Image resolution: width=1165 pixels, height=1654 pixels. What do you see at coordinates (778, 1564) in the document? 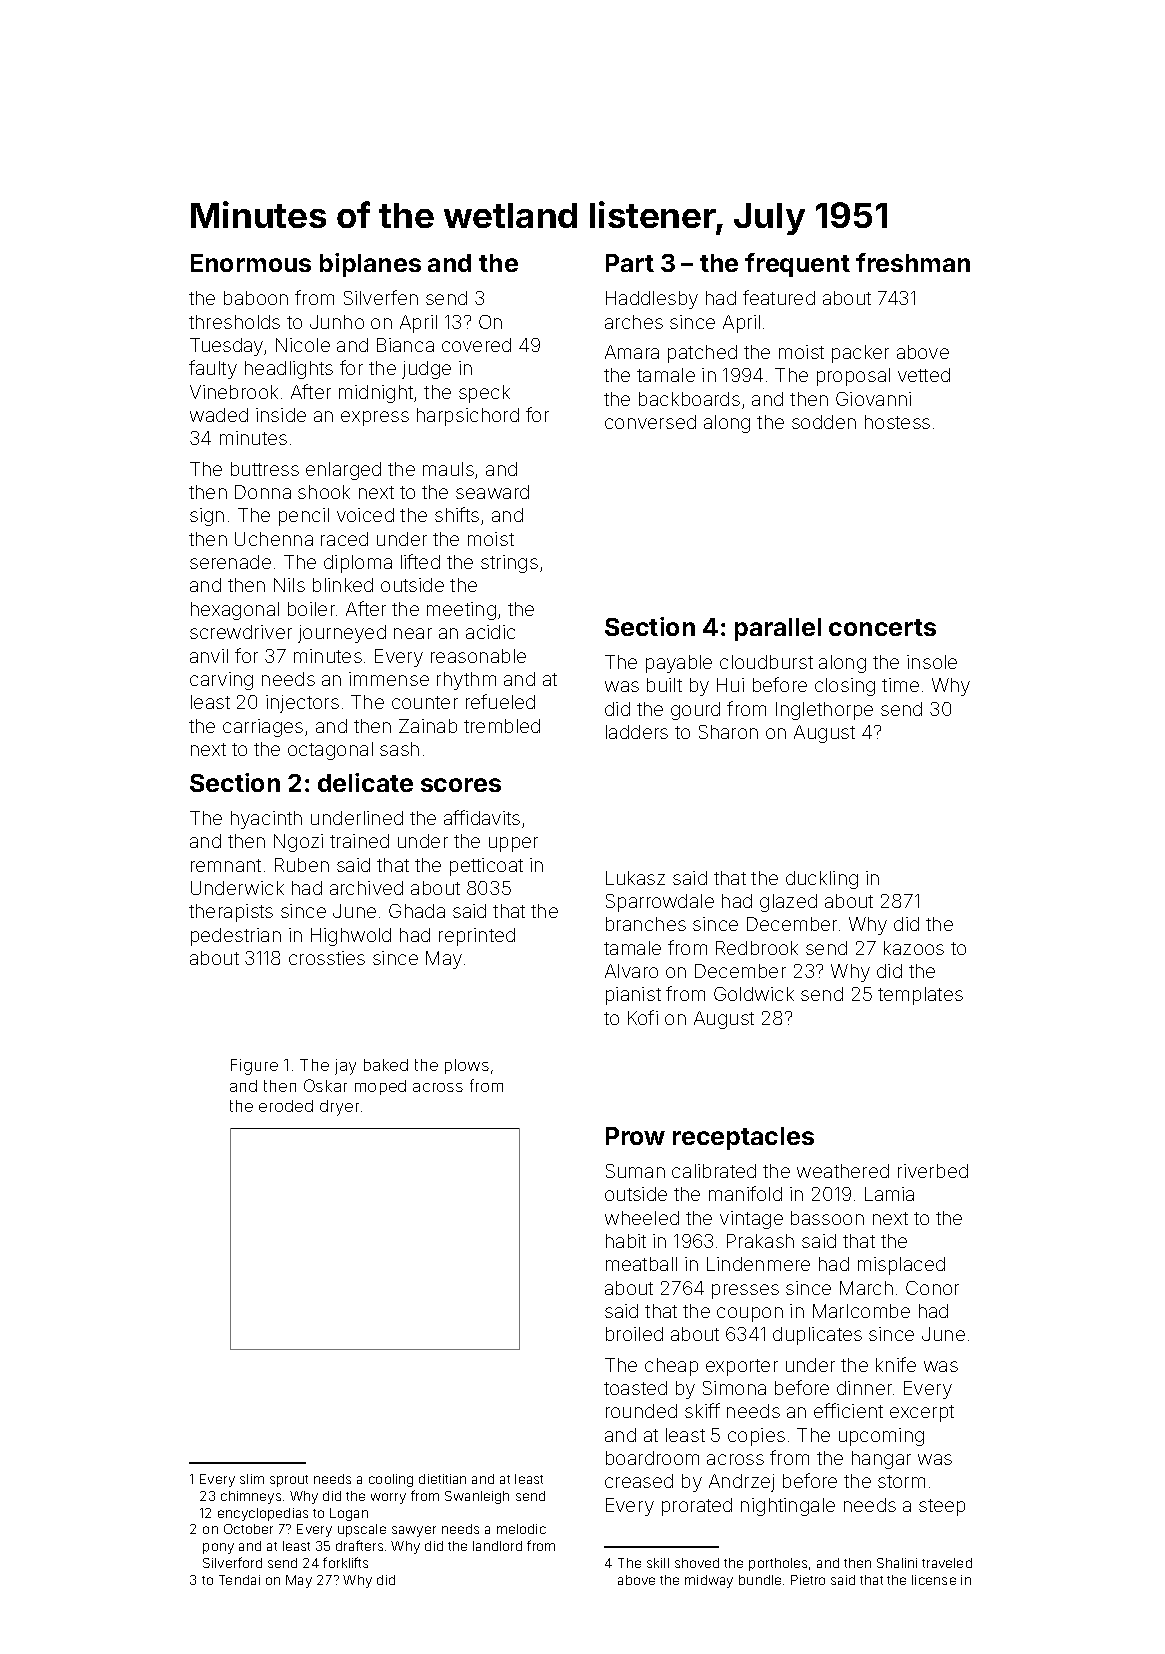
I see `portholes` at bounding box center [778, 1564].
